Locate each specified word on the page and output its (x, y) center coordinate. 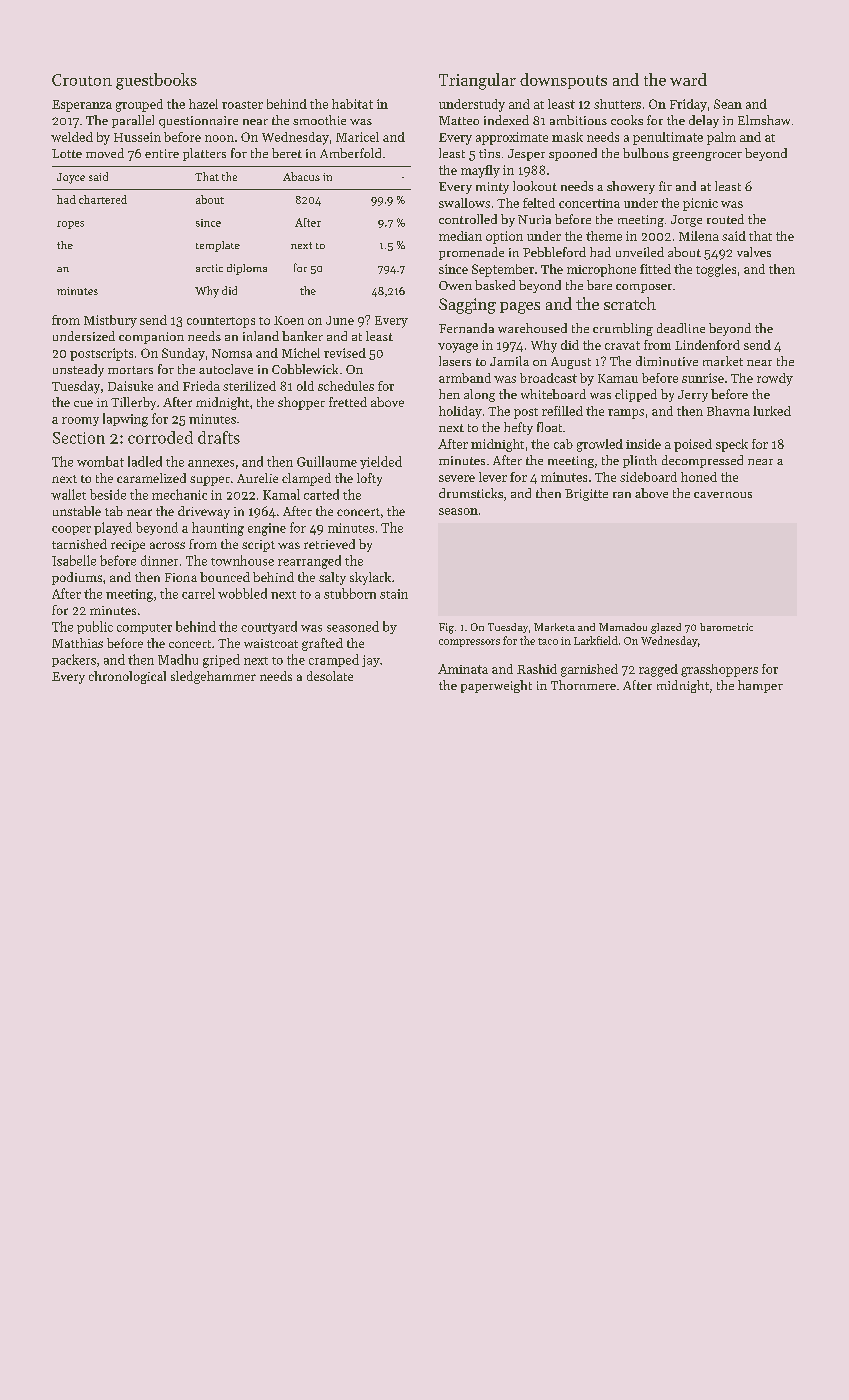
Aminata (463, 669)
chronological (127, 677)
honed (699, 477)
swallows (464, 203)
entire (162, 153)
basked (495, 285)
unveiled (640, 252)
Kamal (281, 494)
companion (151, 338)
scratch (630, 303)
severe (457, 478)
